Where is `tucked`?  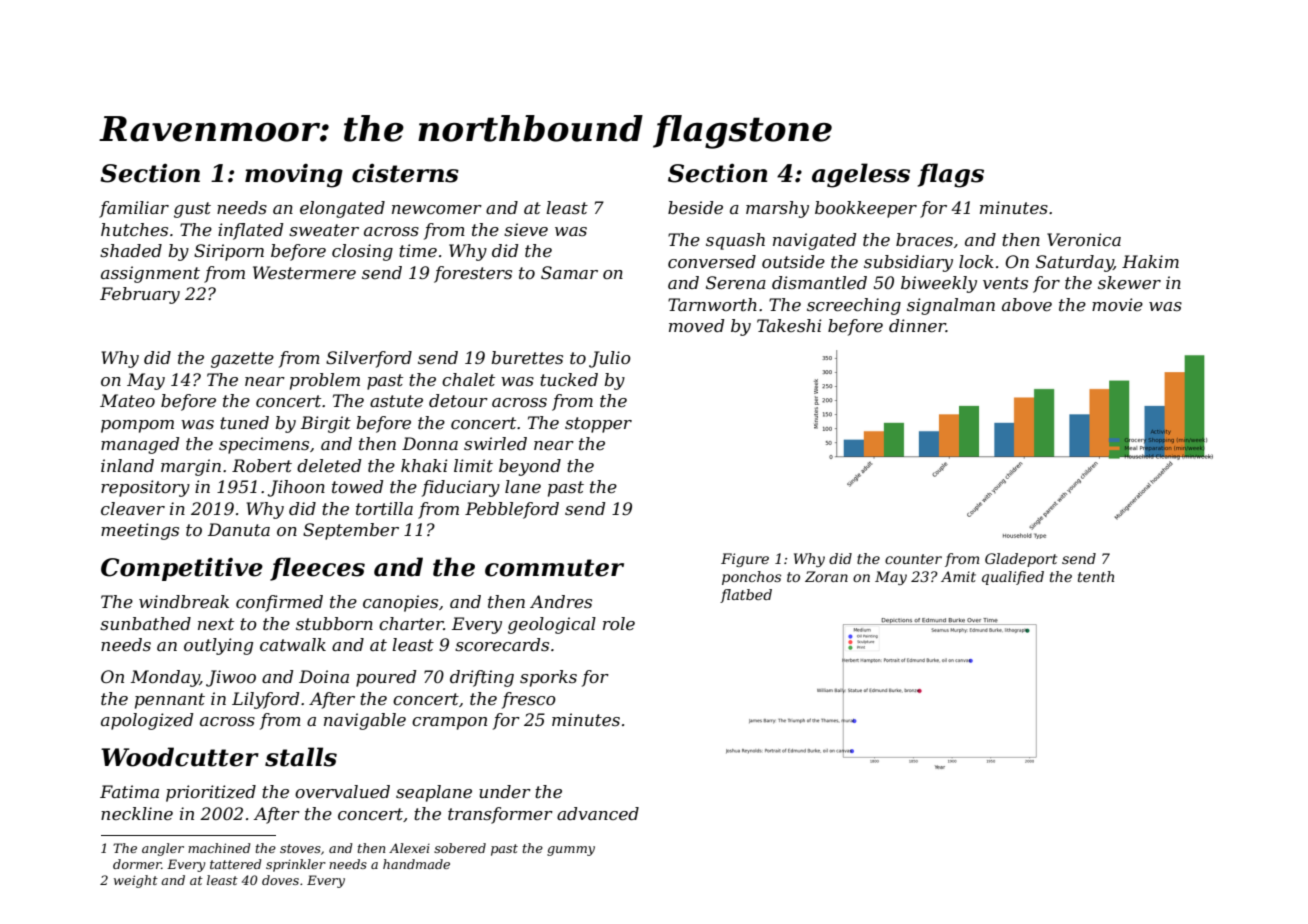 tucked is located at coordinates (569, 379).
